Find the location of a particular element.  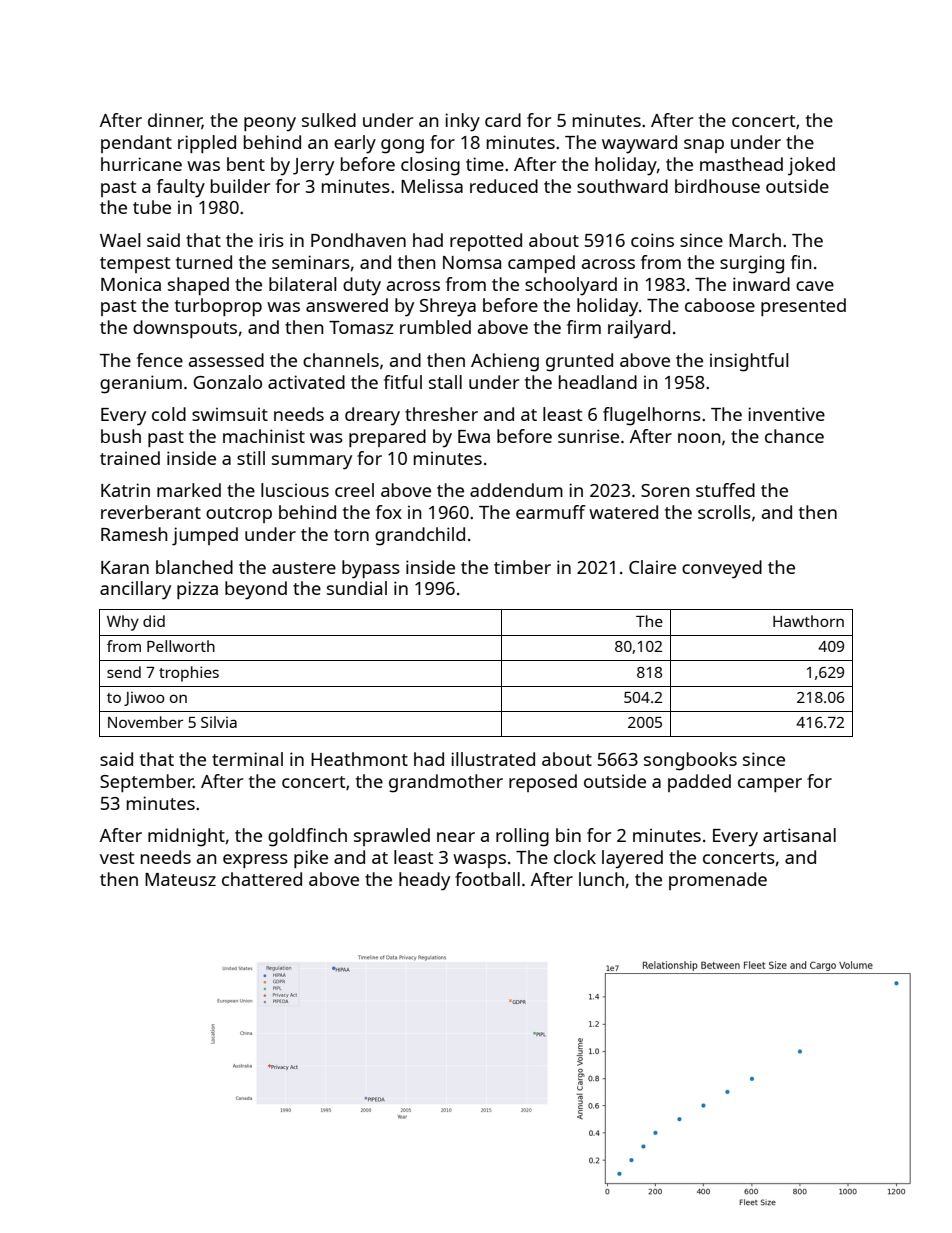

ancillary is located at coordinates (135, 590).
